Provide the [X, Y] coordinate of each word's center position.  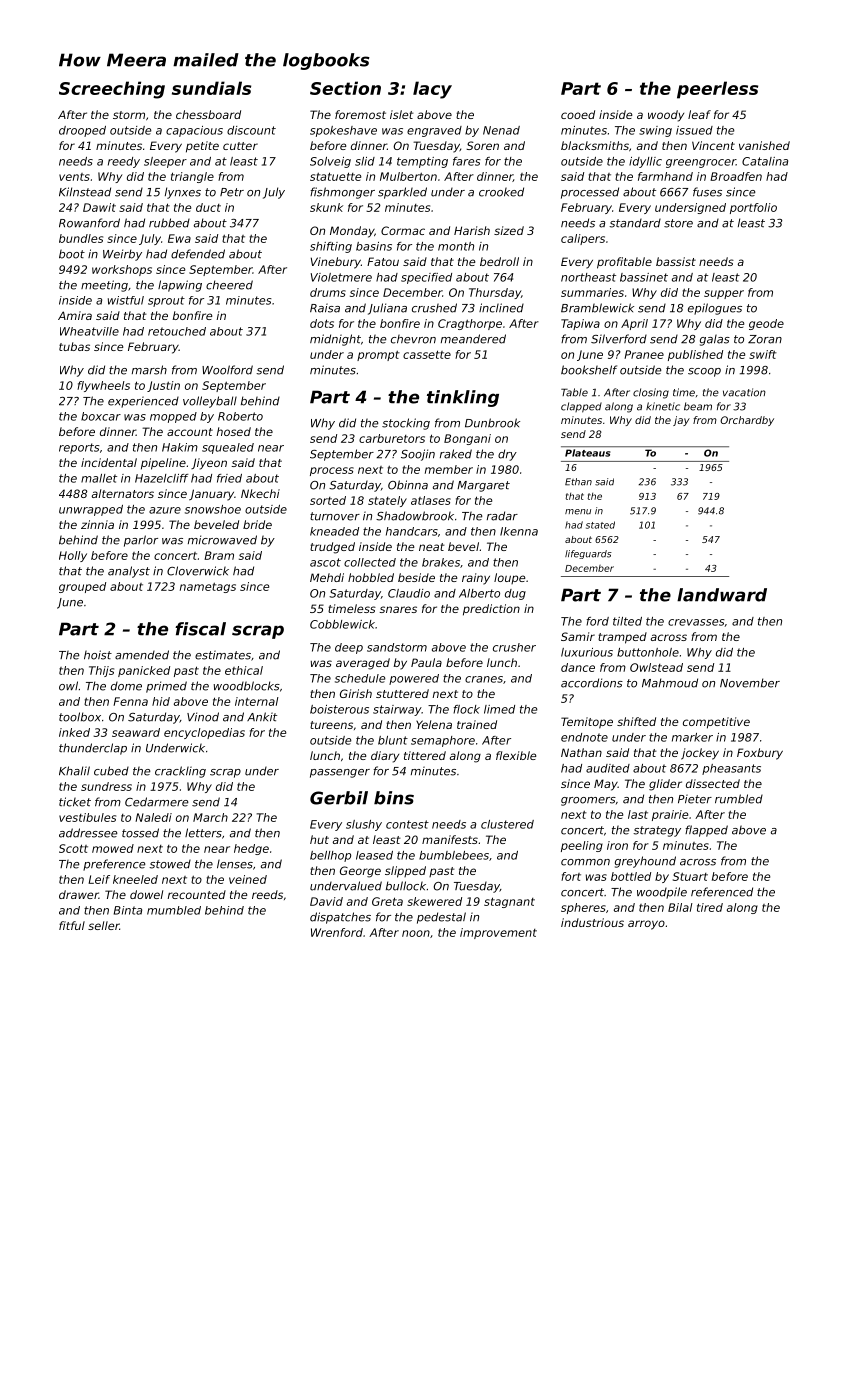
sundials [211, 88]
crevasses [696, 622]
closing [651, 393]
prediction [491, 610]
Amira [75, 315]
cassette [427, 354]
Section [345, 88]
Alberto [479, 593]
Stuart [690, 876]
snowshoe [213, 509]
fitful [72, 925]
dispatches [340, 918]
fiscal [200, 629]
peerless [717, 90]
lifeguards [588, 554]
